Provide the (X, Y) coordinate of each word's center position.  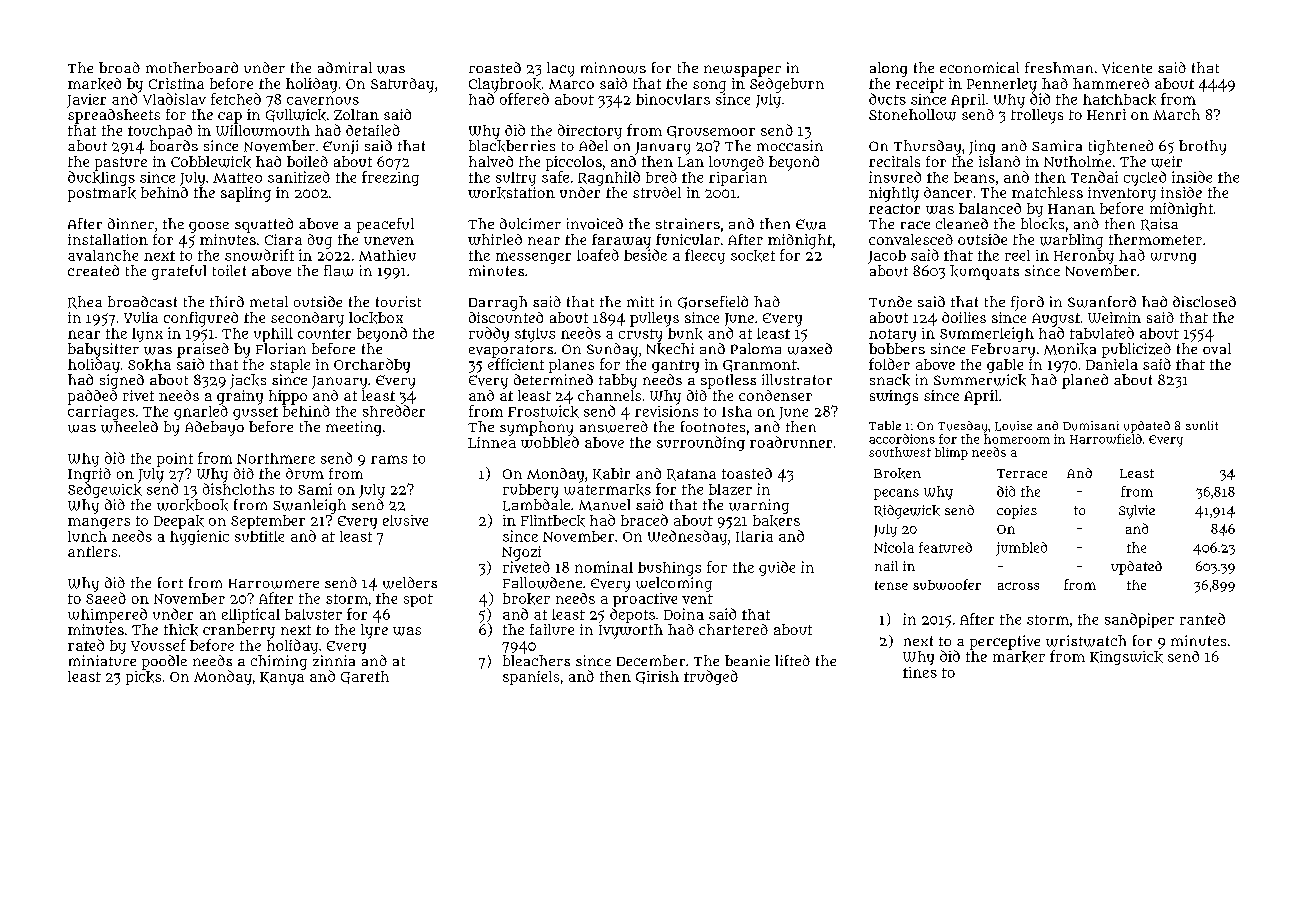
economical (979, 67)
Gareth (365, 677)
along (888, 69)
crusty (640, 335)
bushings (669, 569)
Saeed (106, 598)
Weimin (1114, 317)
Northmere (276, 458)
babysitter (103, 350)
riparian (738, 179)
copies (1017, 512)
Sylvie (1137, 512)
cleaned (962, 223)
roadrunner (791, 442)
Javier (86, 101)
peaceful (385, 225)
